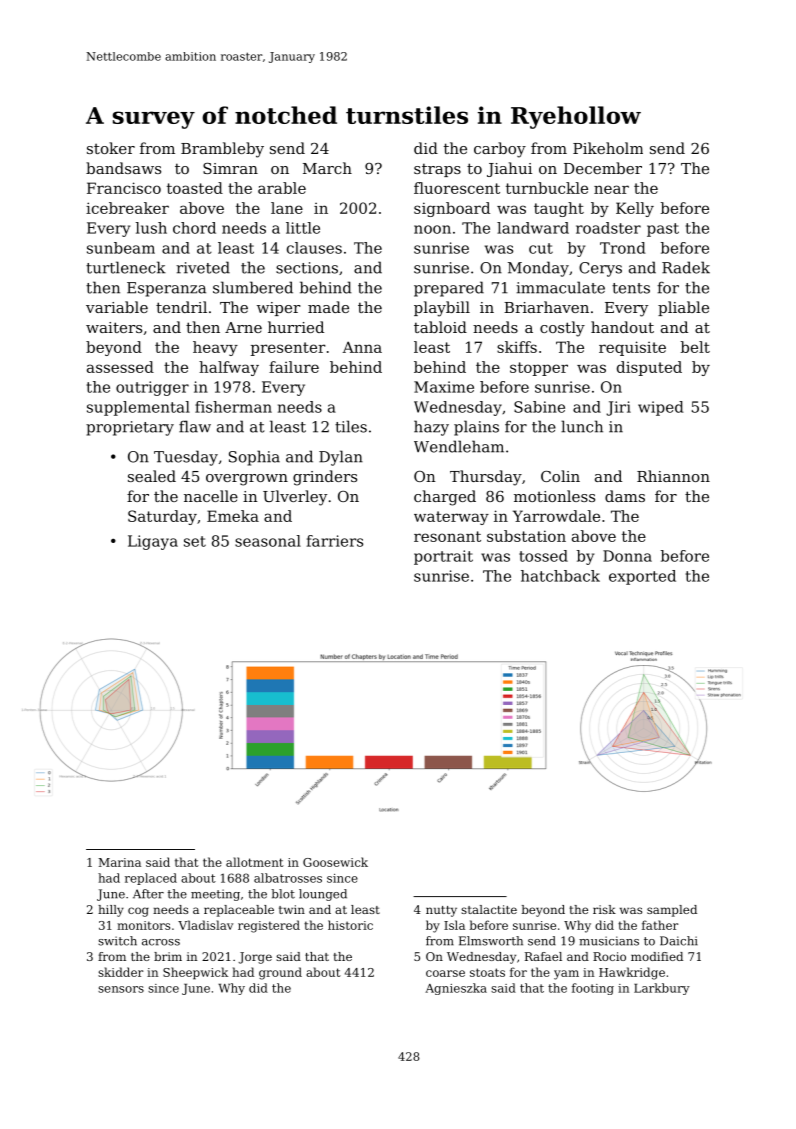 Image resolution: width=796 pixels, height=1129 pixels. Describe the element at coordinates (445, 498) in the screenshot. I see `charged` at that location.
